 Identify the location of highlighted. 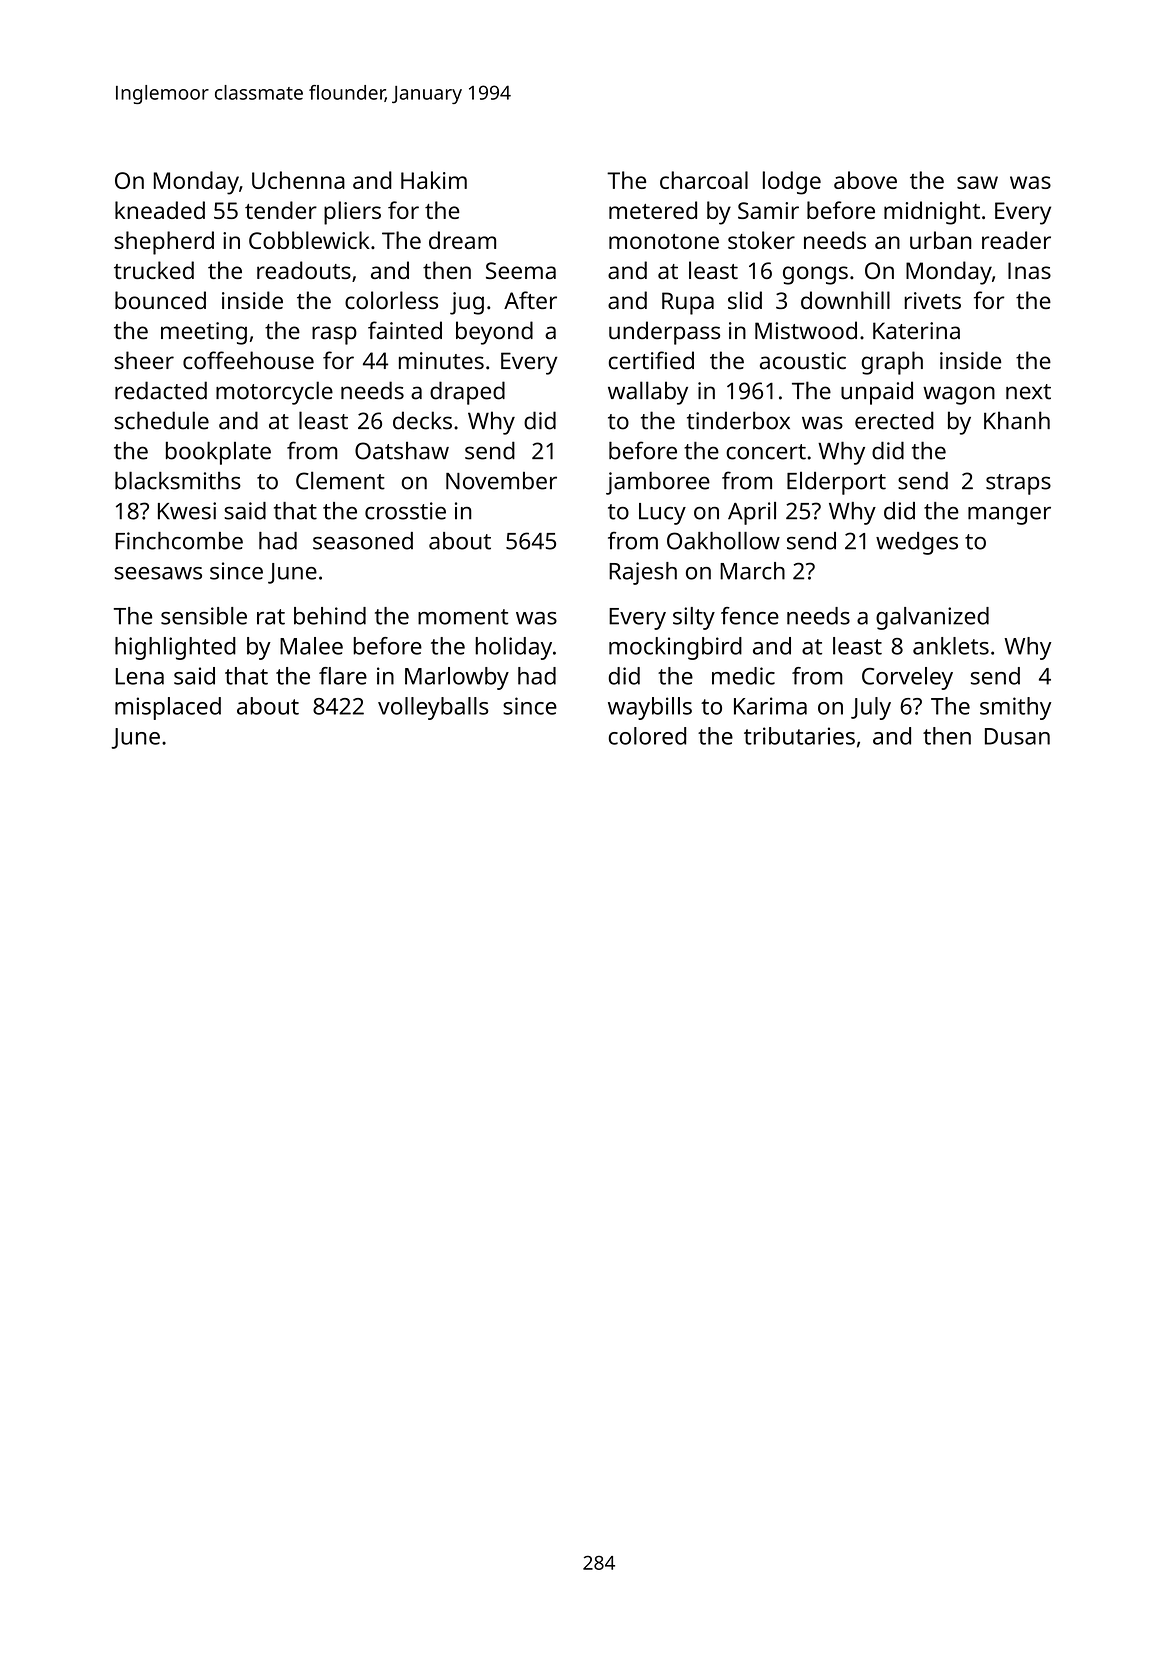
(175, 648).
